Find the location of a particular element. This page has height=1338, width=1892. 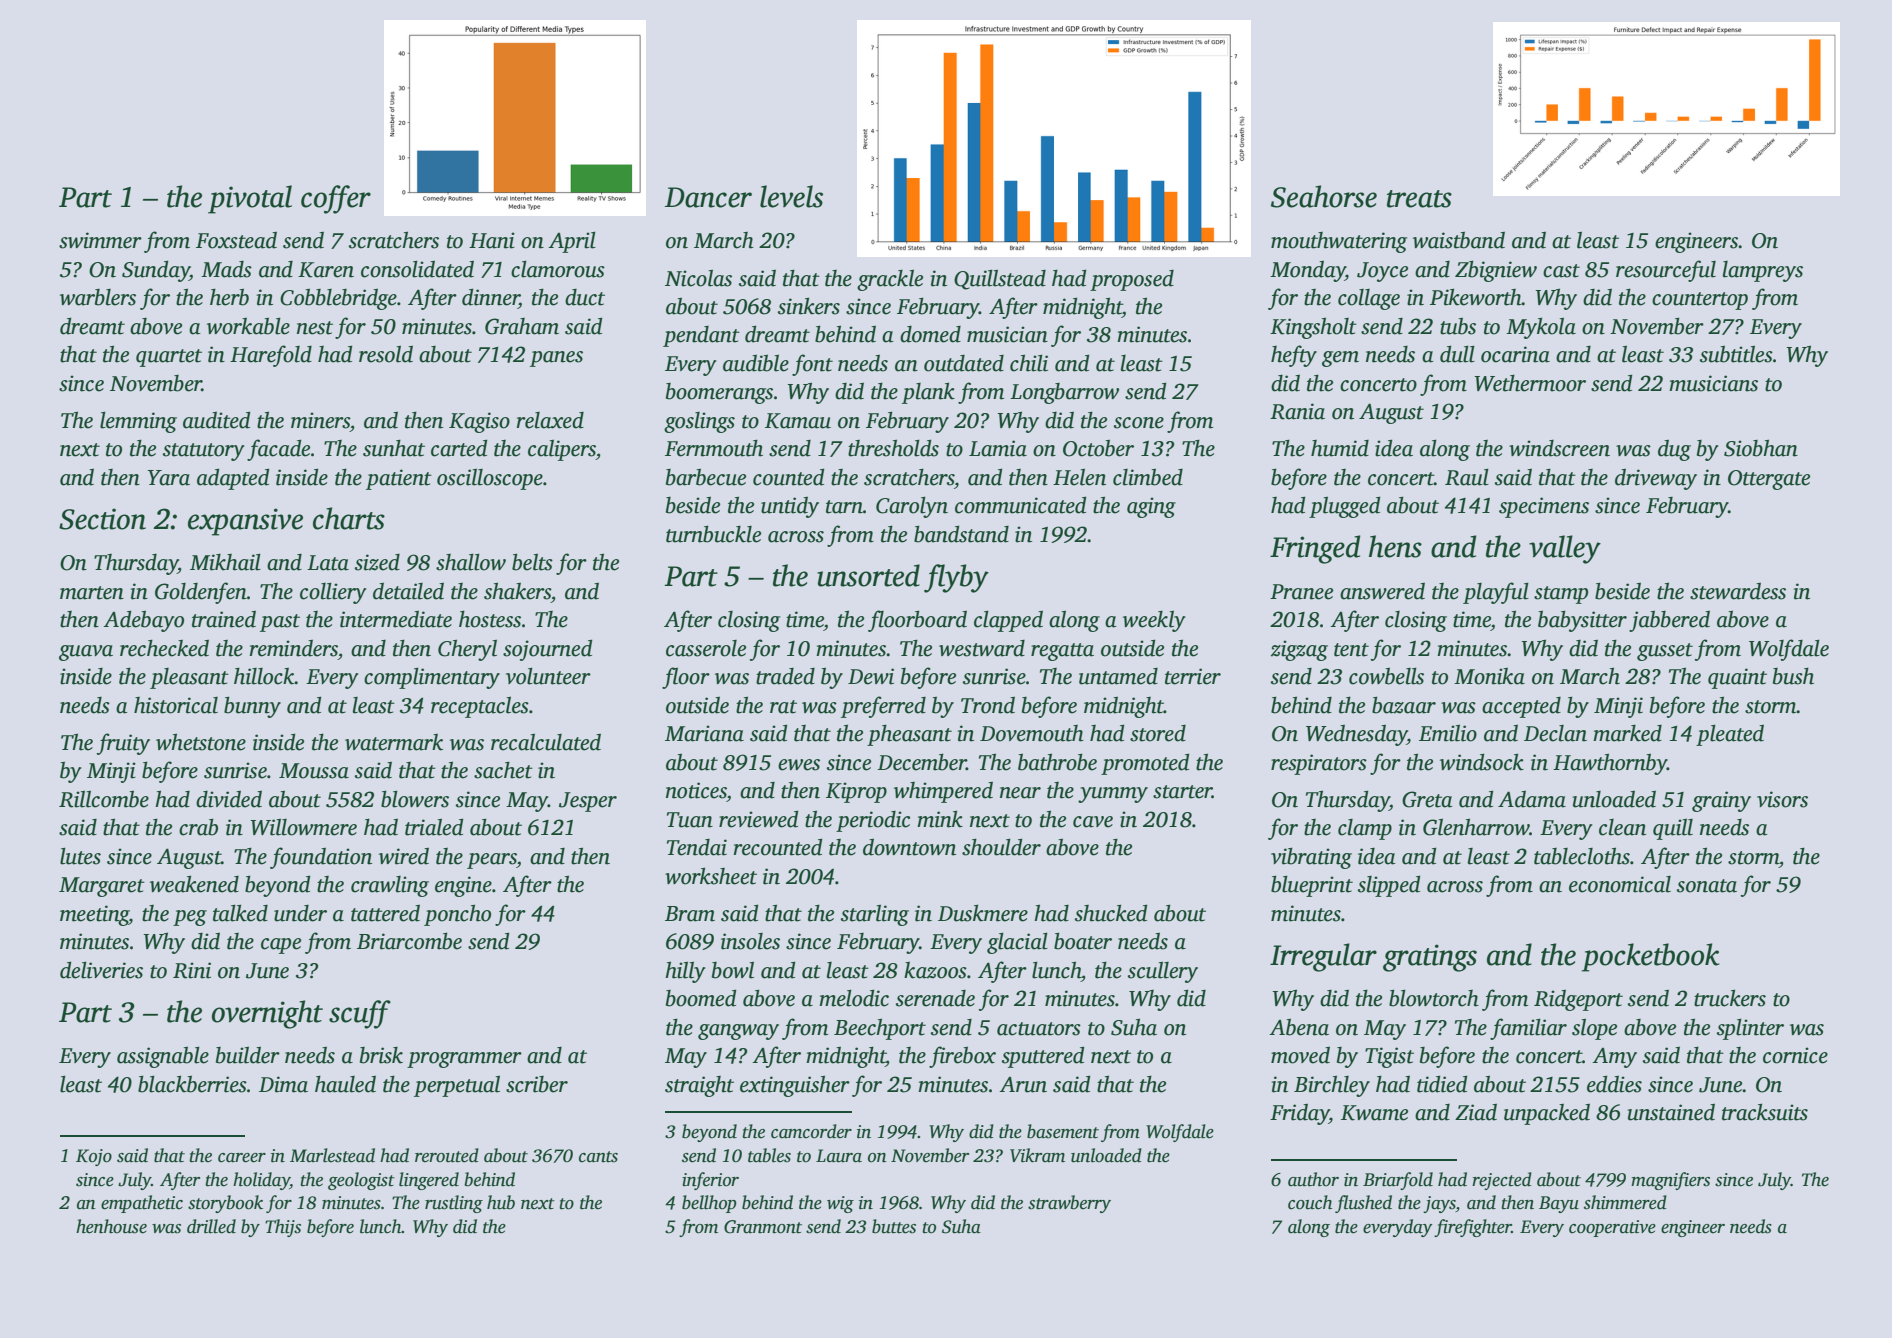

ocarina is located at coordinates (1515, 354).
